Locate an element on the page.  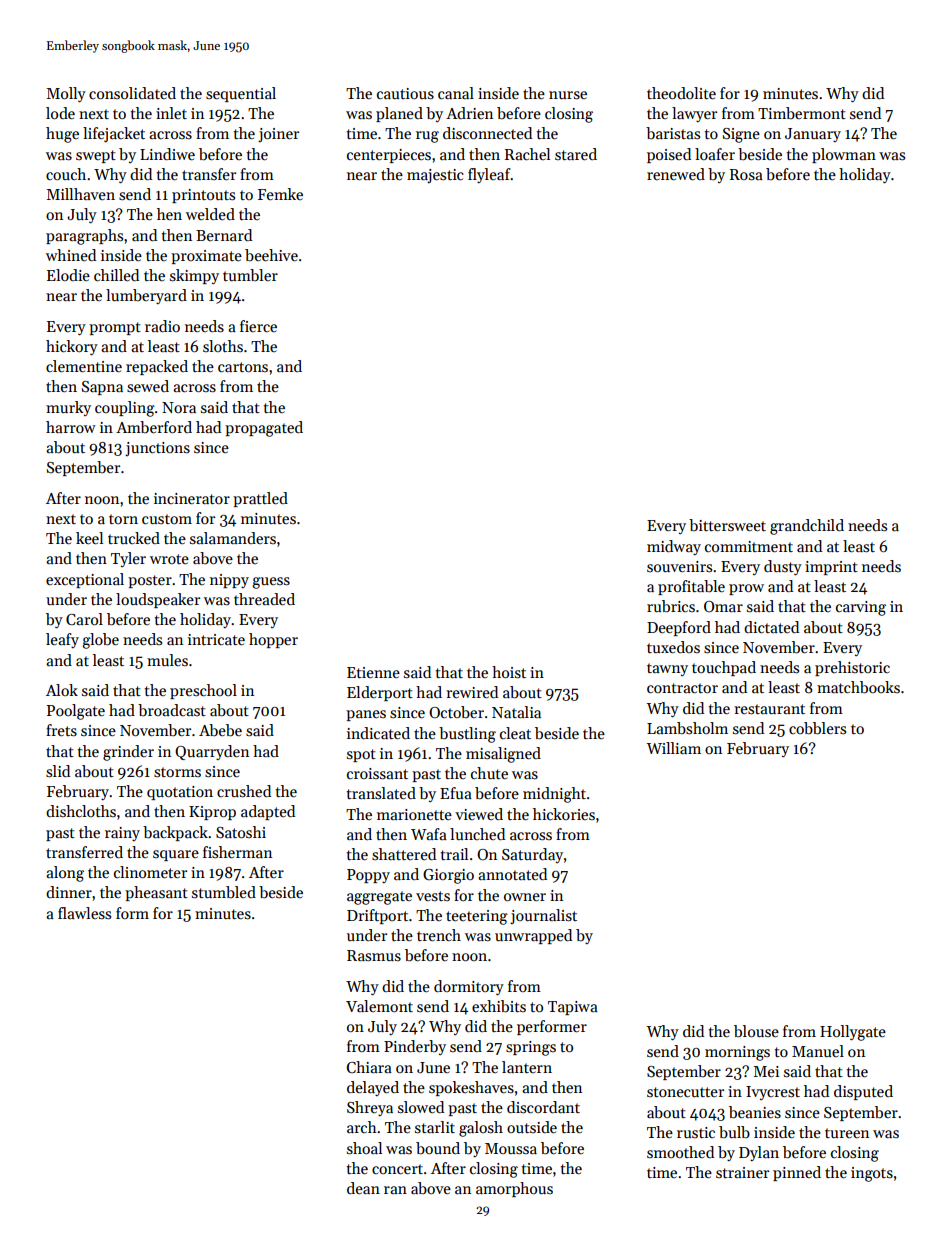
dean is located at coordinates (363, 1188).
